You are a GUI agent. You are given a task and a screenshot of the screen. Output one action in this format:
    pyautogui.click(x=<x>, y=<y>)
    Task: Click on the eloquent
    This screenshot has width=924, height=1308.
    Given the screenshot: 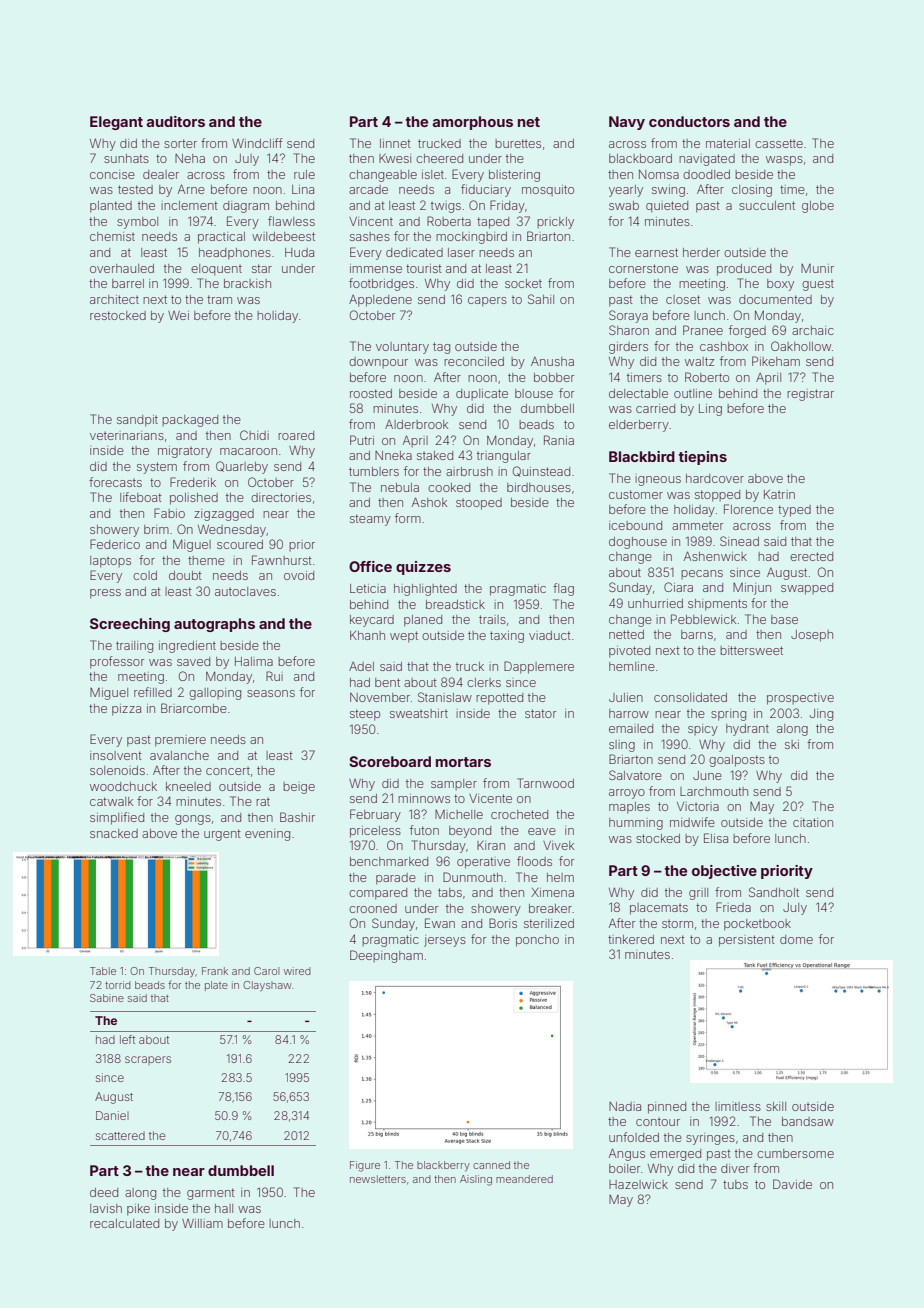 What is the action you would take?
    pyautogui.click(x=216, y=270)
